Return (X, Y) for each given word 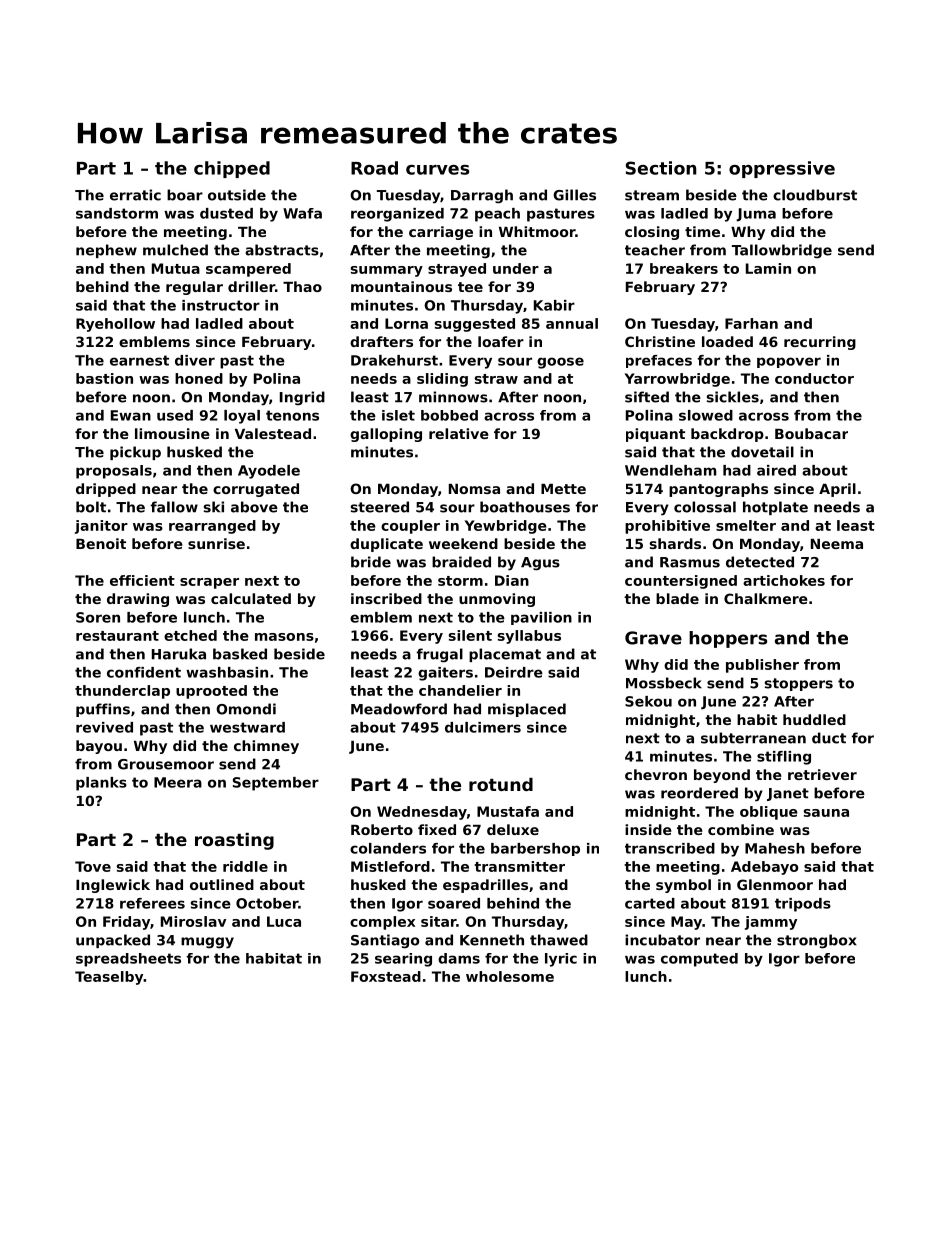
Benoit (101, 543)
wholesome (510, 976)
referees (152, 903)
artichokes (784, 580)
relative (459, 433)
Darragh (482, 196)
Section (661, 168)
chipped (232, 169)
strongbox (817, 941)
